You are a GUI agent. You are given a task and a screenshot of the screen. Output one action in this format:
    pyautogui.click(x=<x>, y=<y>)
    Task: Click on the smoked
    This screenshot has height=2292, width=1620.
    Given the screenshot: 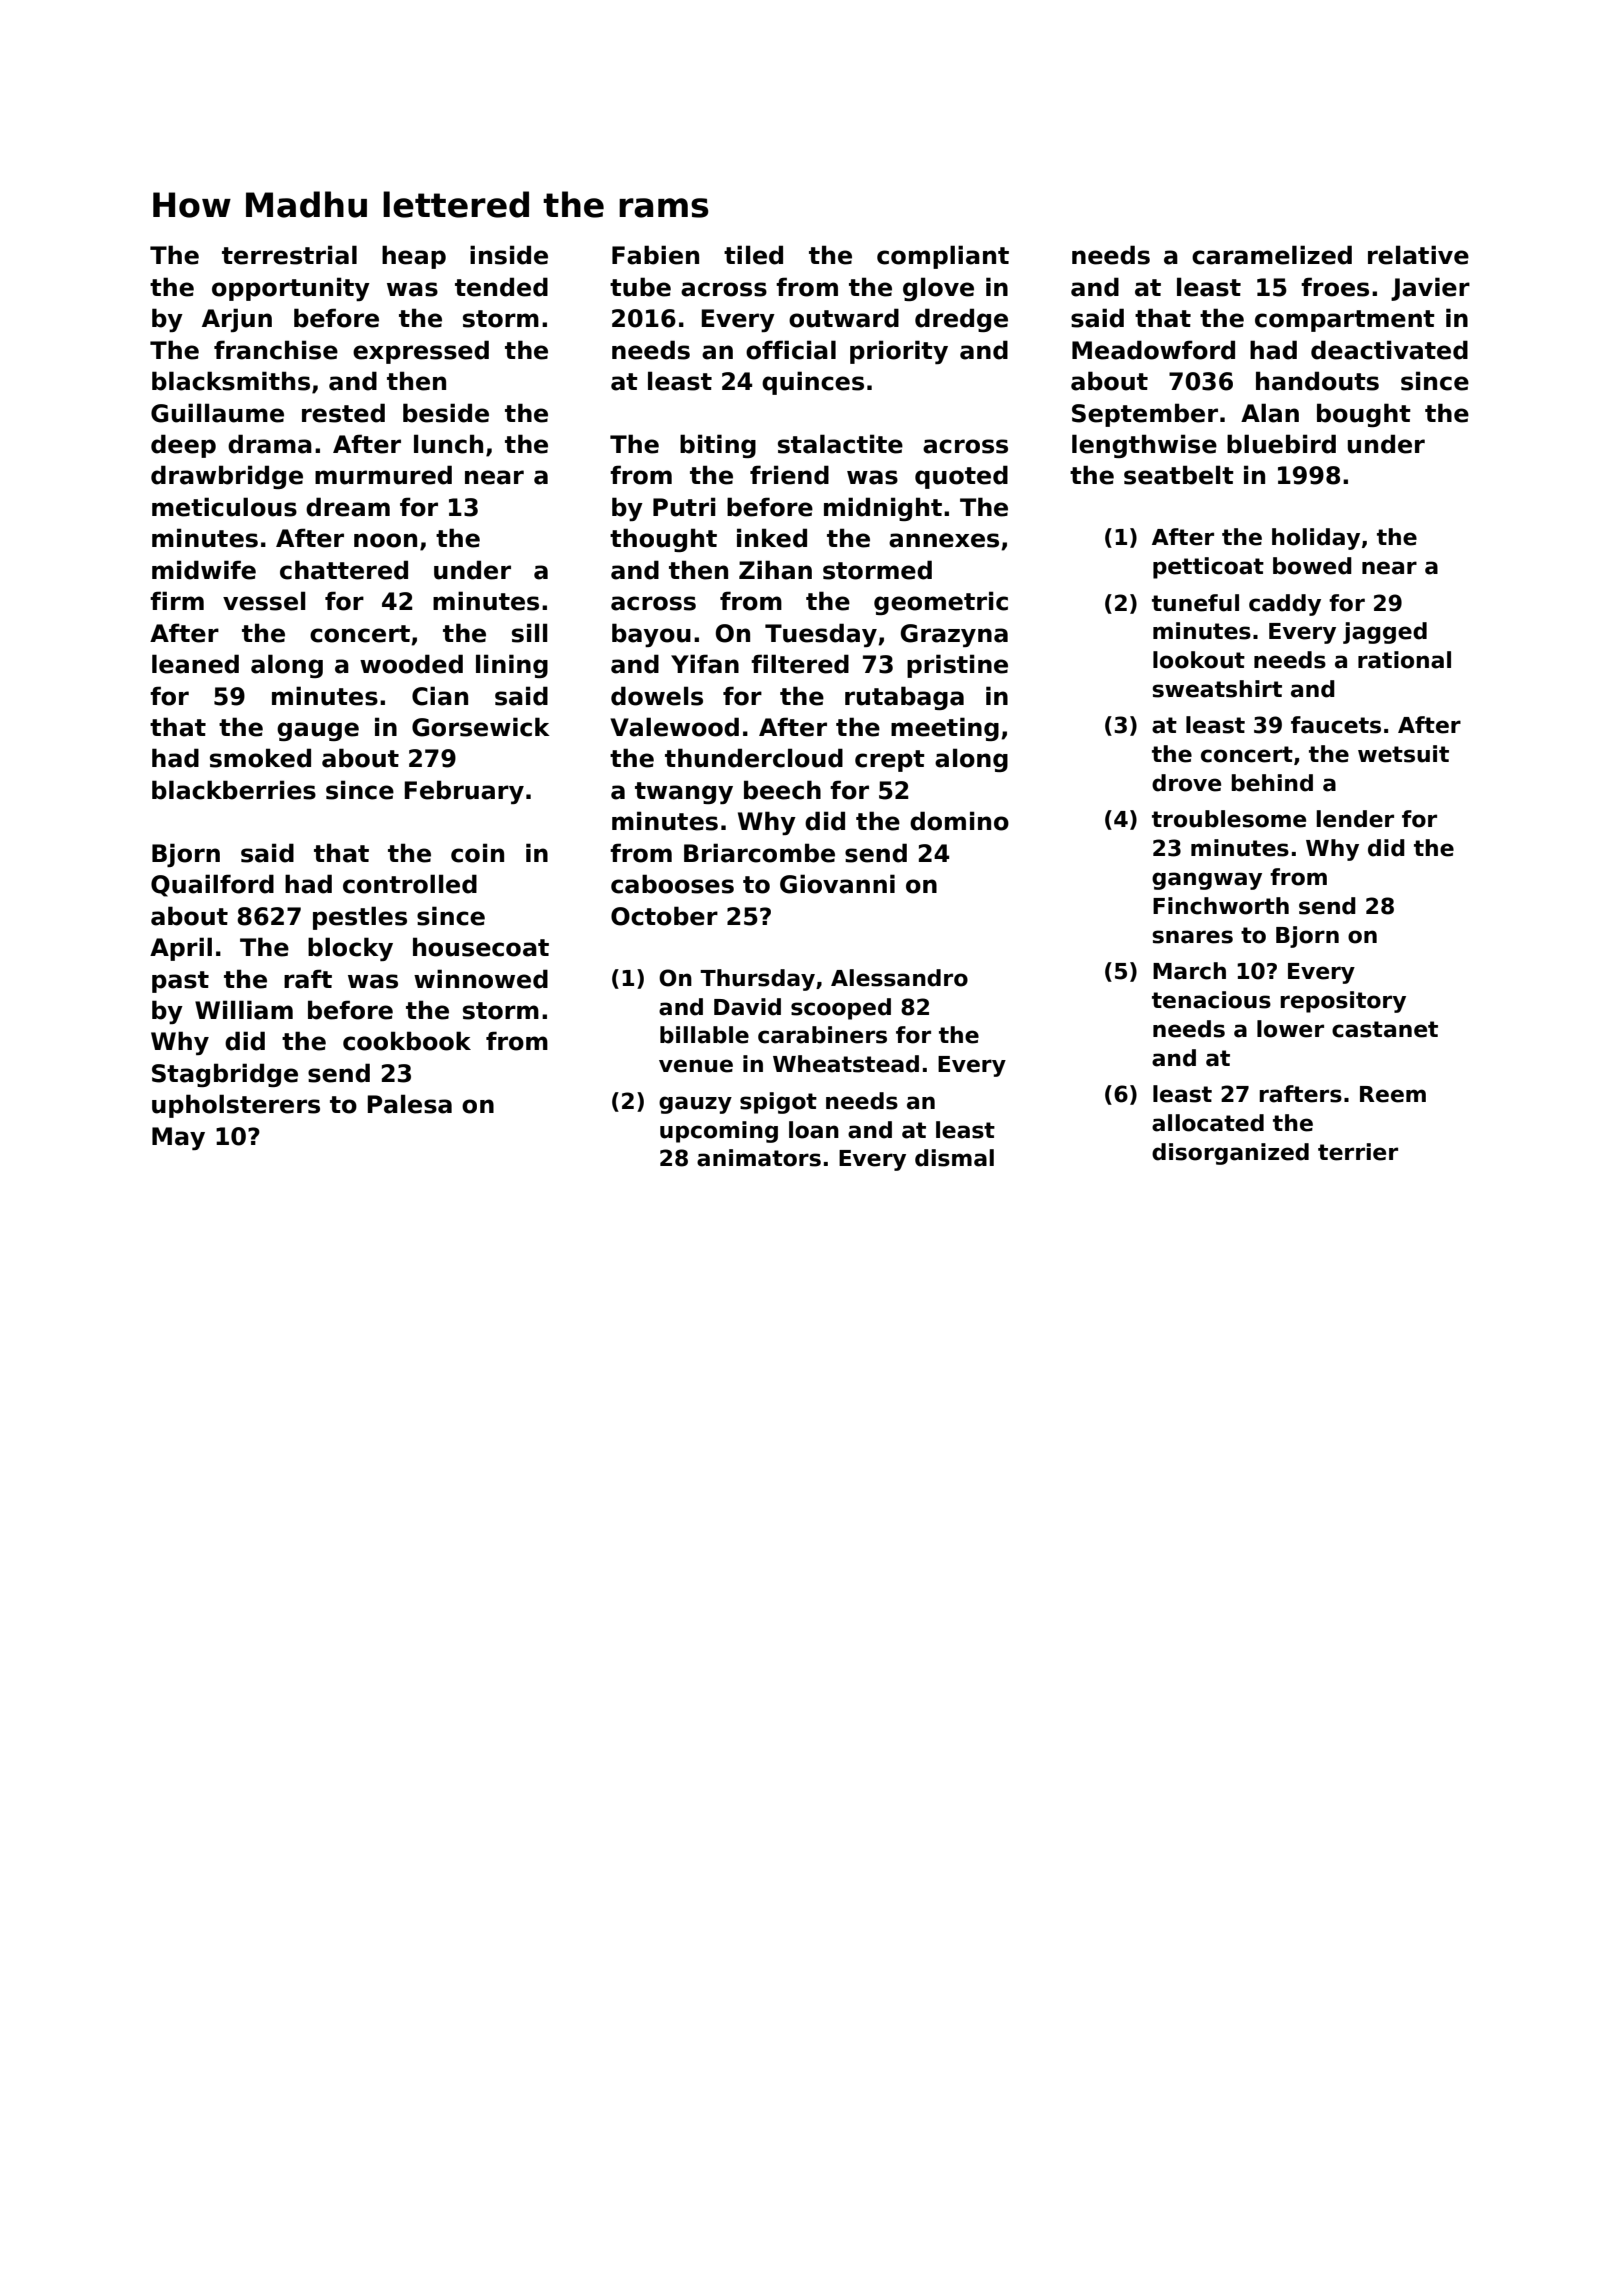 What is the action you would take?
    pyautogui.click(x=260, y=758)
